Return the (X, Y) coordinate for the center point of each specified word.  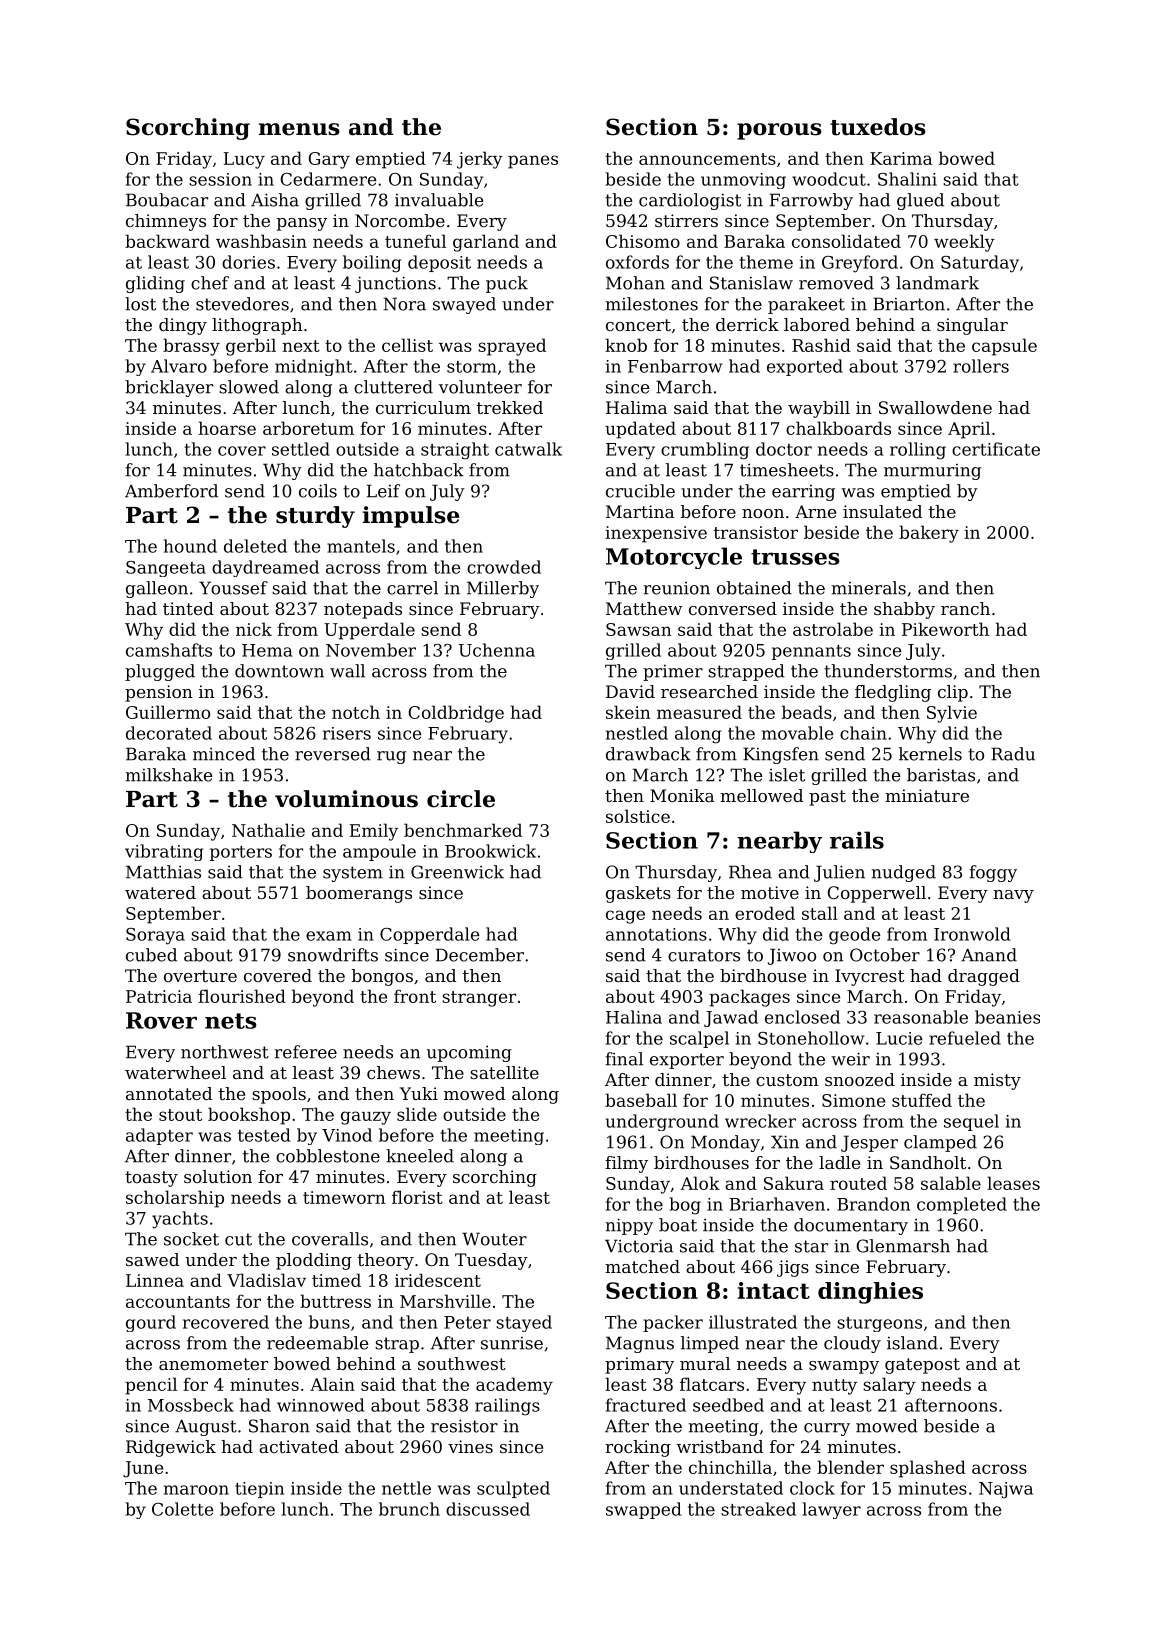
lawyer (831, 1510)
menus (299, 129)
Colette (183, 1509)
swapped (643, 1510)
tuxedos (878, 127)
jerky (480, 160)
